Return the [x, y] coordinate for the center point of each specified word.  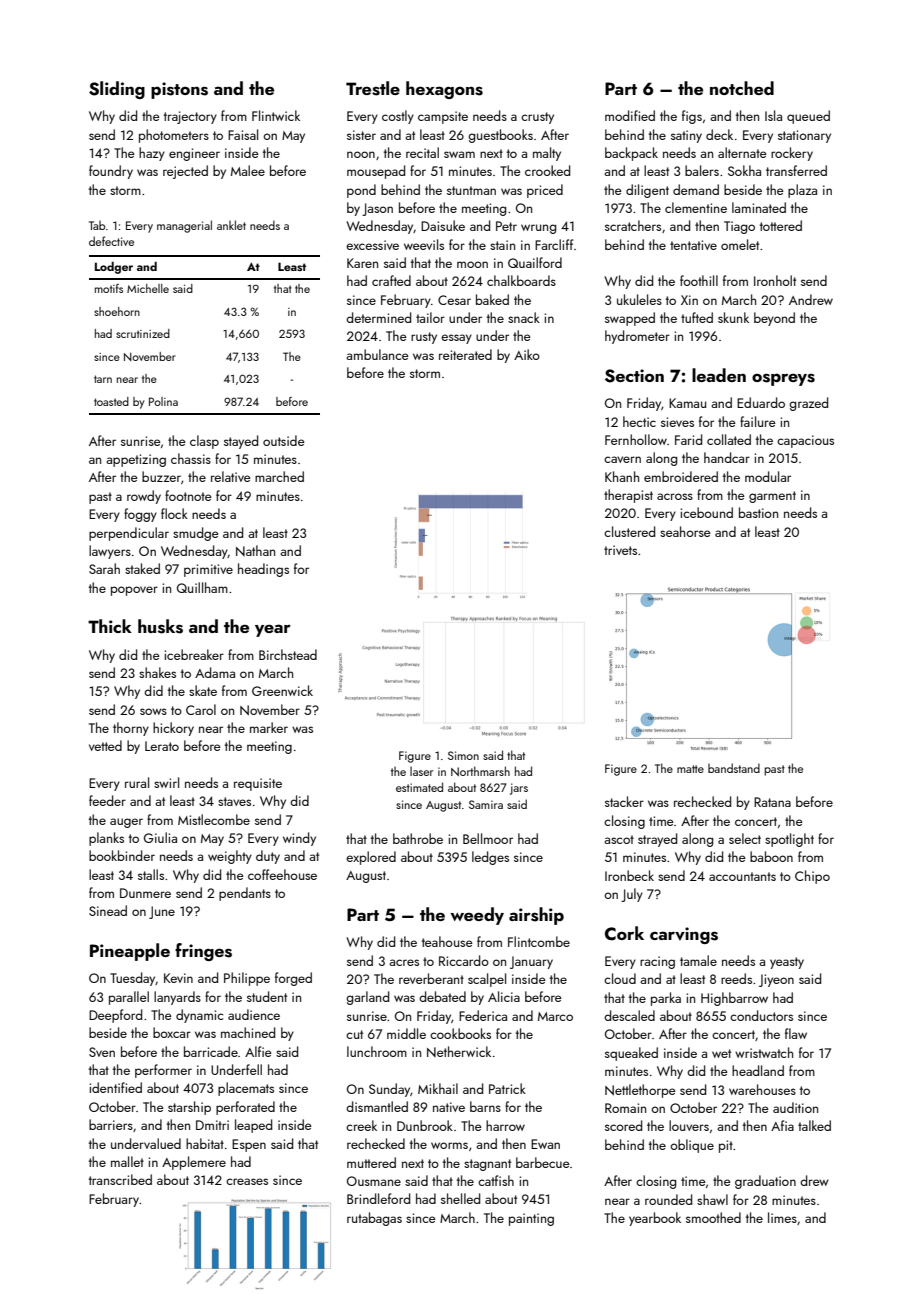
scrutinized [143, 333]
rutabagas [374, 1219]
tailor [430, 317]
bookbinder [122, 855]
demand [696, 189]
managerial [184, 226]
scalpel [487, 980]
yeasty [787, 963]
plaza [802, 191]
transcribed [120, 1179]
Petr [506, 226]
